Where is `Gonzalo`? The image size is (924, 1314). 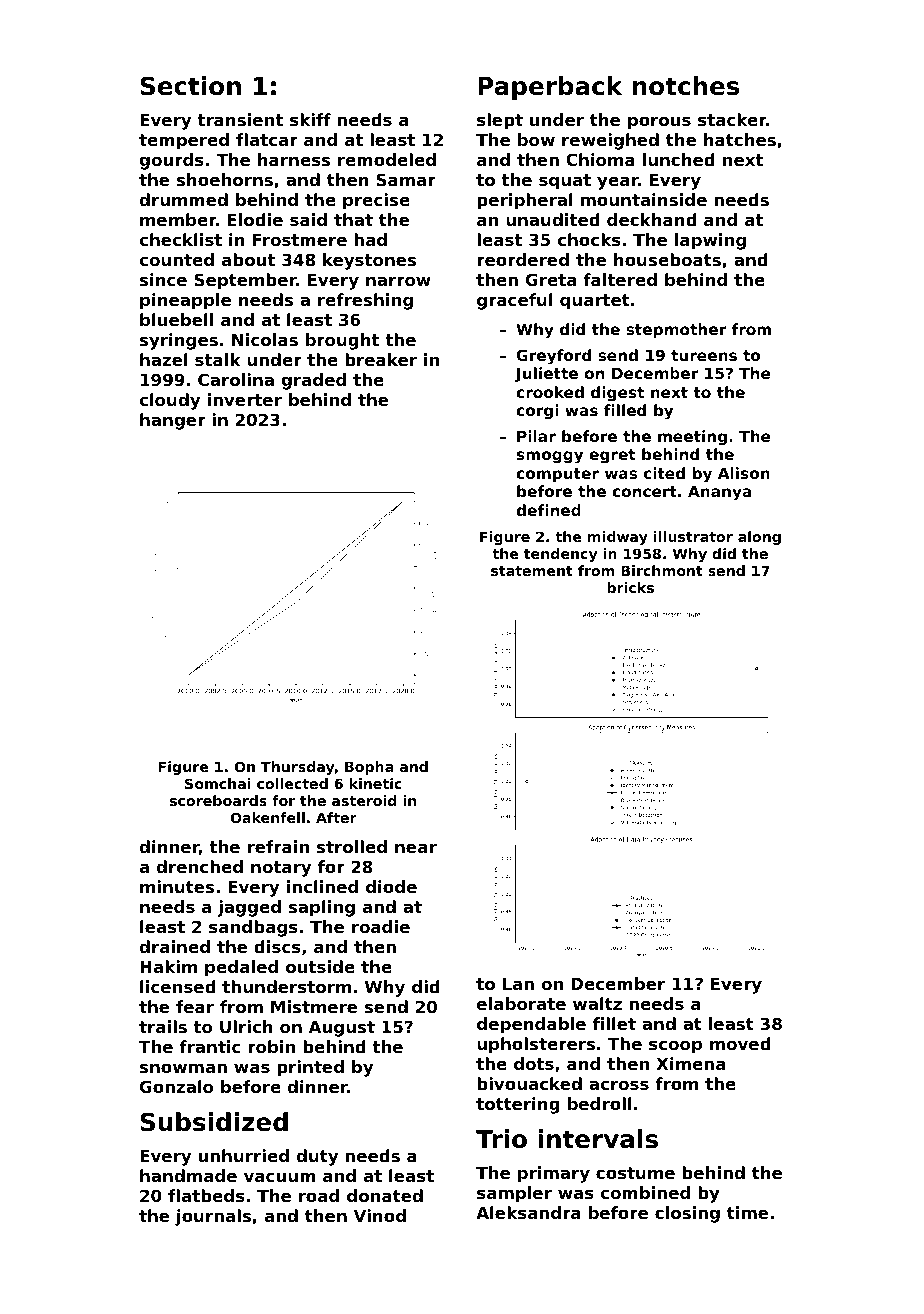 Gonzalo is located at coordinates (176, 1086).
